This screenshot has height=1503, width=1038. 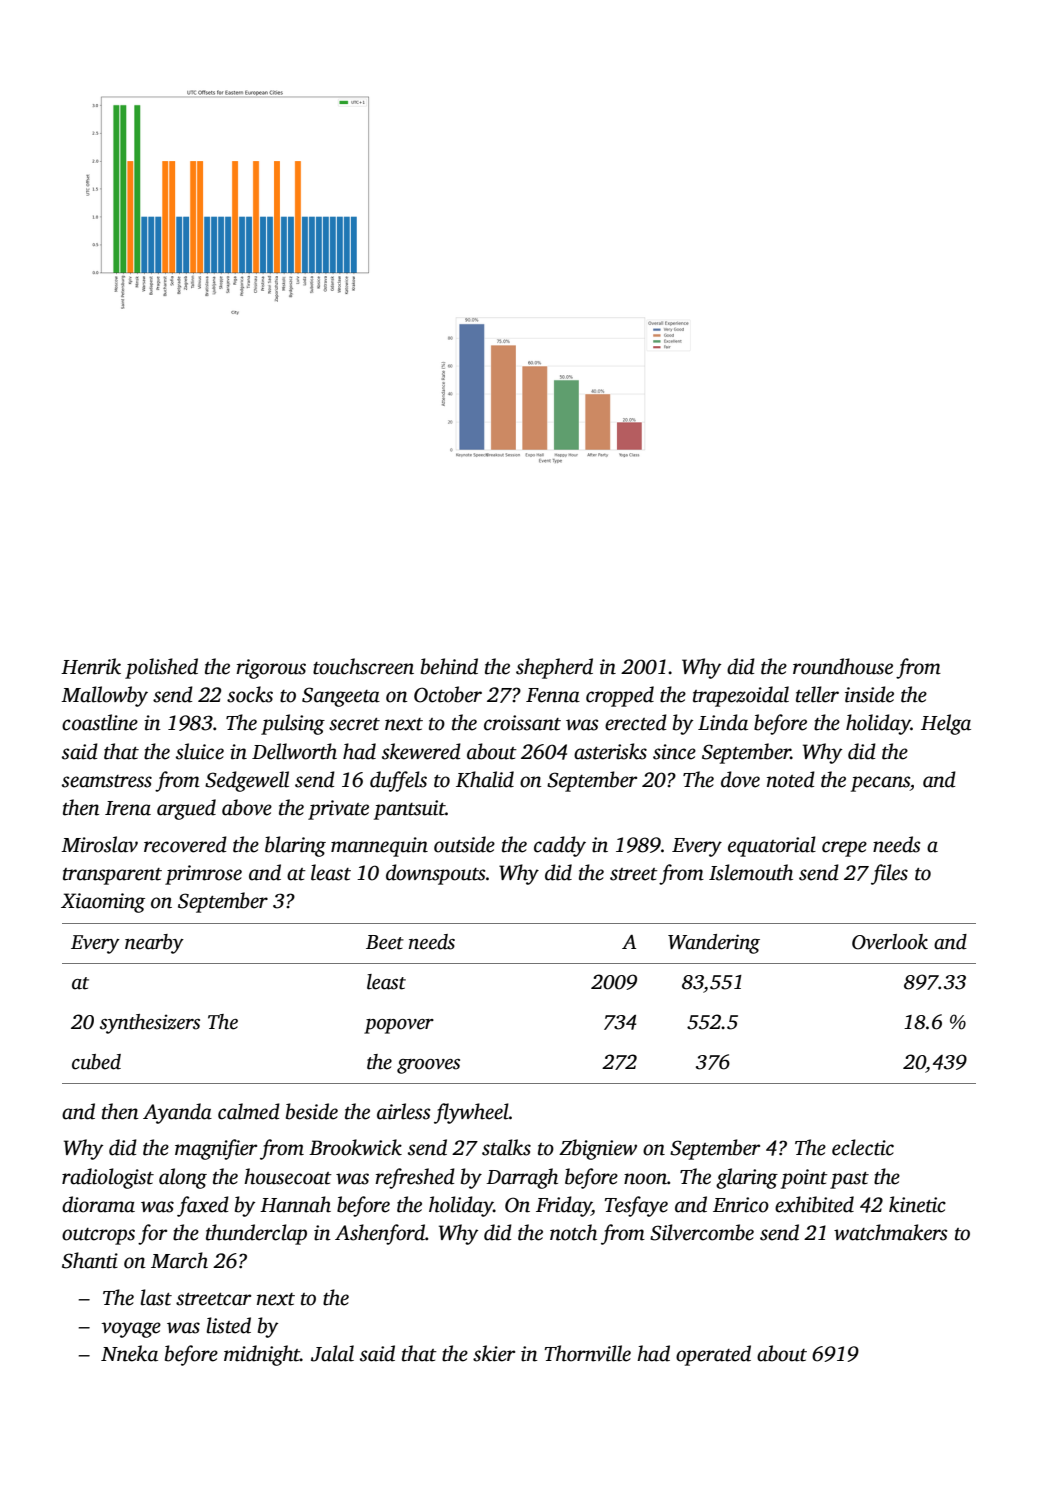 What do you see at coordinates (91, 666) in the screenshot?
I see `Henrik` at bounding box center [91, 666].
